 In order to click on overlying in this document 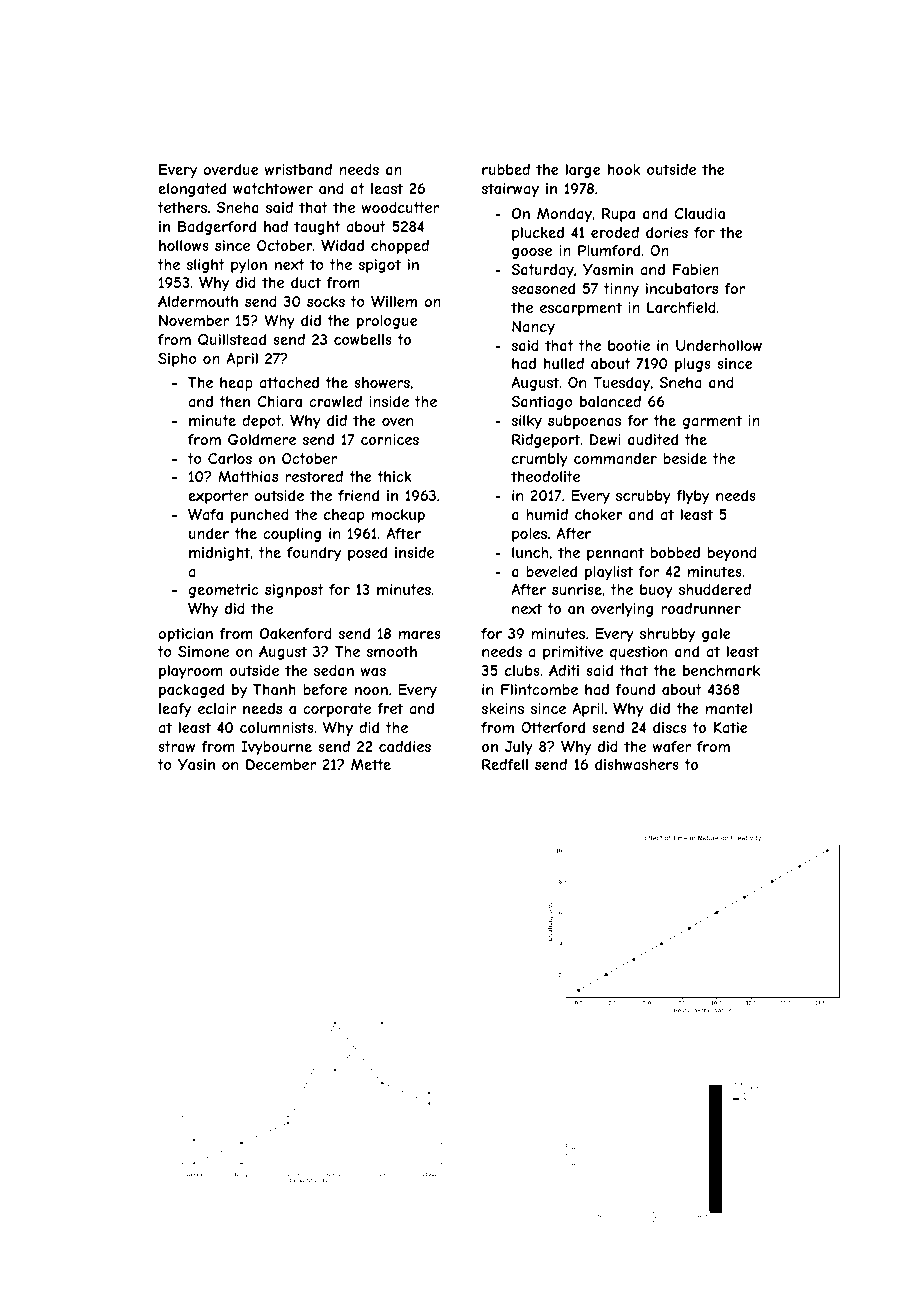, I will do `click(622, 610)`.
